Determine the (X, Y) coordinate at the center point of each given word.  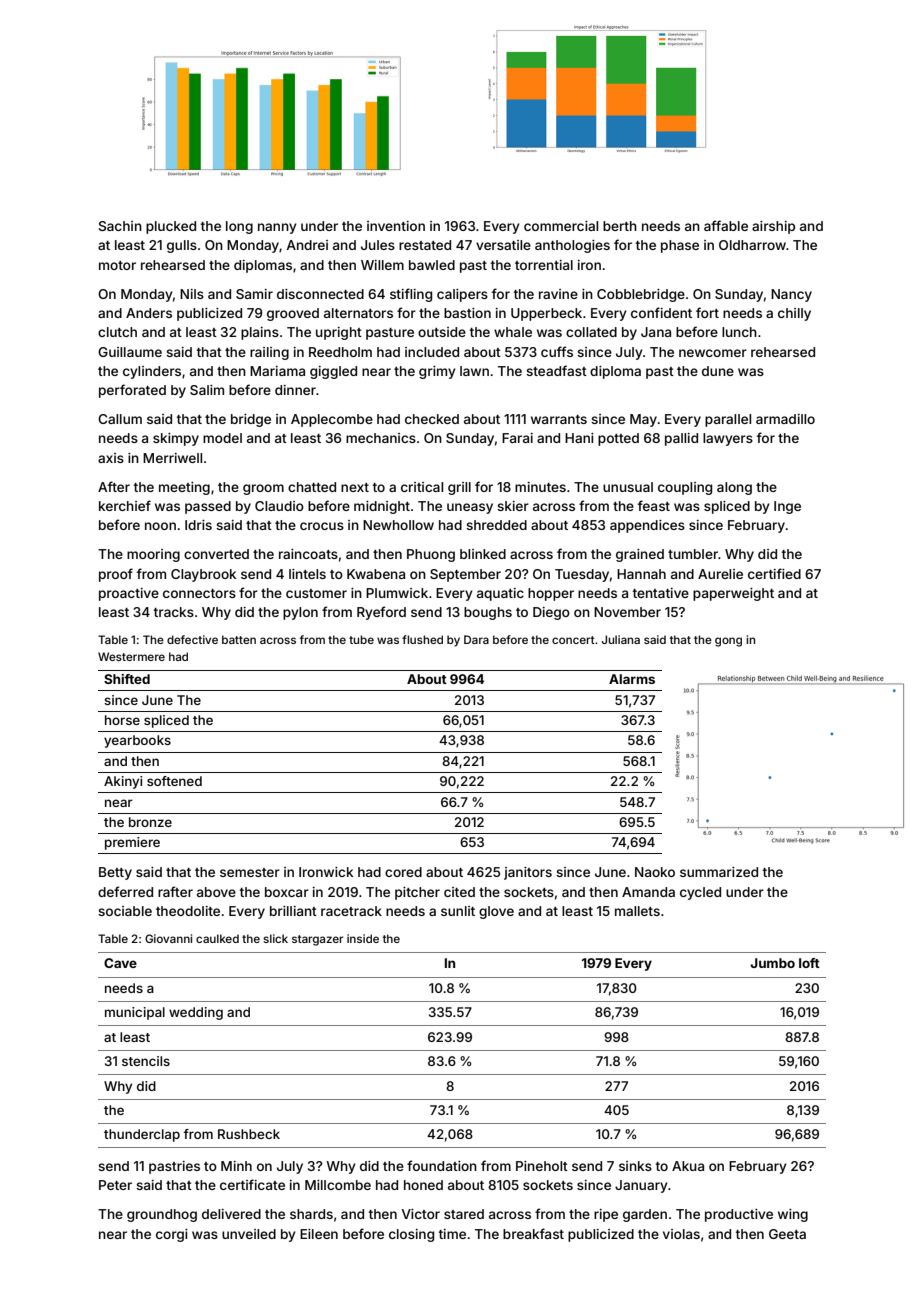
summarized (719, 872)
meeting (184, 488)
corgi (172, 1235)
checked (432, 419)
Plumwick (397, 593)
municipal (135, 1013)
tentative (661, 593)
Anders (149, 313)
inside (363, 938)
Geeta (787, 1234)
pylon (300, 613)
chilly (794, 314)
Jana (656, 332)
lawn (474, 371)
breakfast (533, 1233)
